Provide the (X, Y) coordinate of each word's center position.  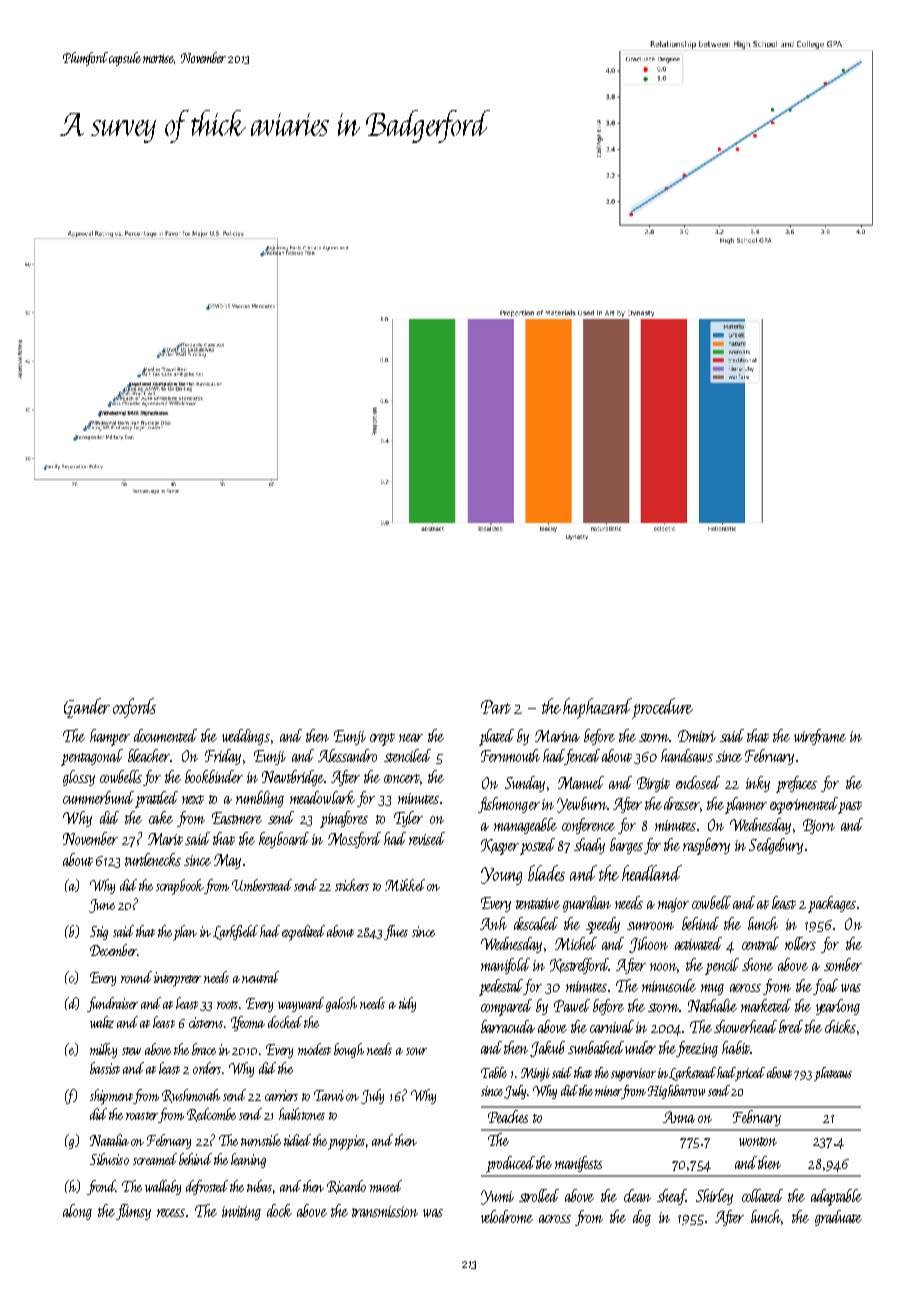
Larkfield (235, 932)
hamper (110, 737)
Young (501, 876)
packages (832, 904)
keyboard (284, 840)
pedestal (501, 987)
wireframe (820, 737)
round (136, 977)
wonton (758, 1141)
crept (382, 739)
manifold (505, 966)
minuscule (669, 985)
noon (663, 967)
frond (102, 1187)
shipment (111, 1097)
